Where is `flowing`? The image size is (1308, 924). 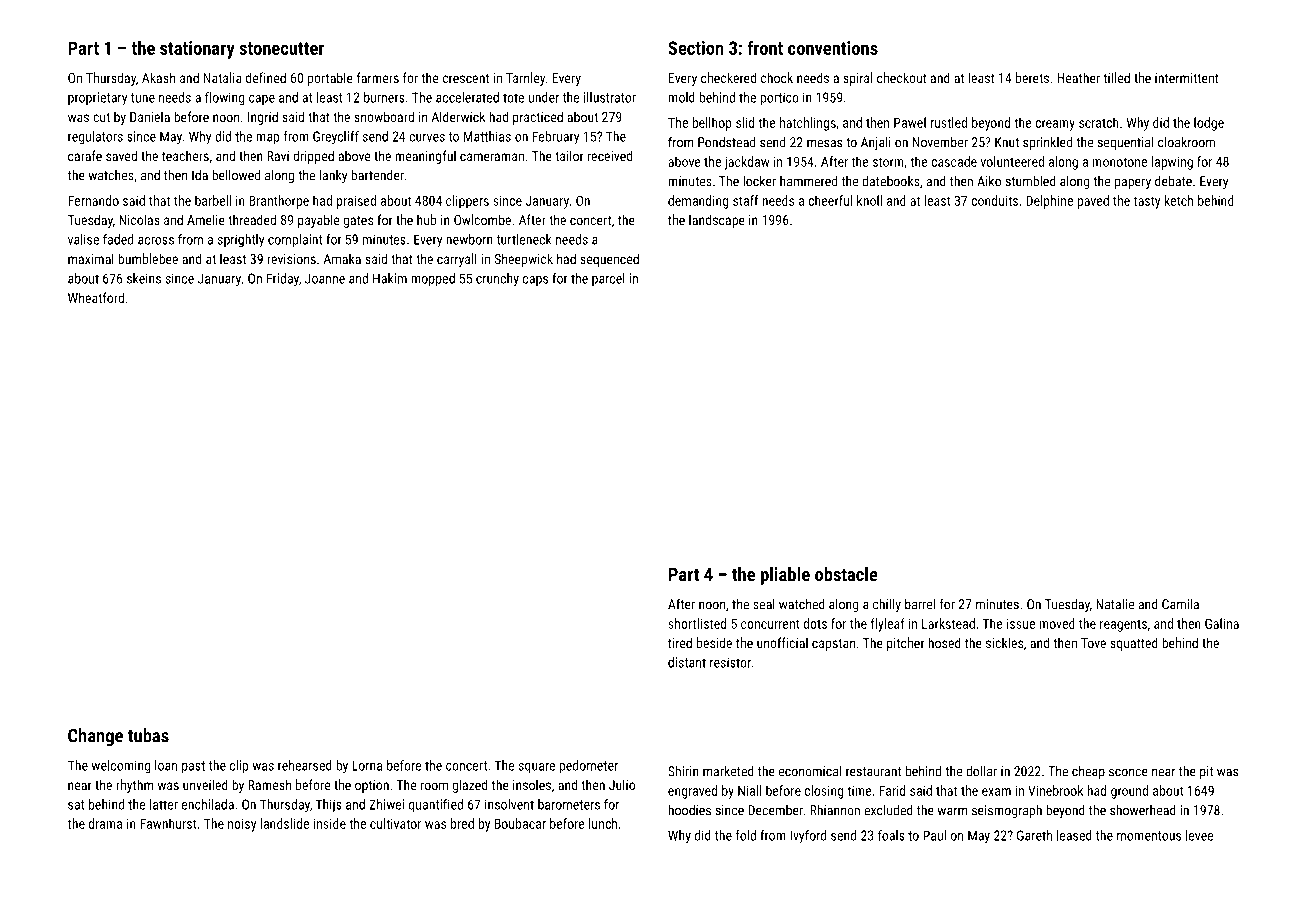 flowing is located at coordinates (225, 99).
